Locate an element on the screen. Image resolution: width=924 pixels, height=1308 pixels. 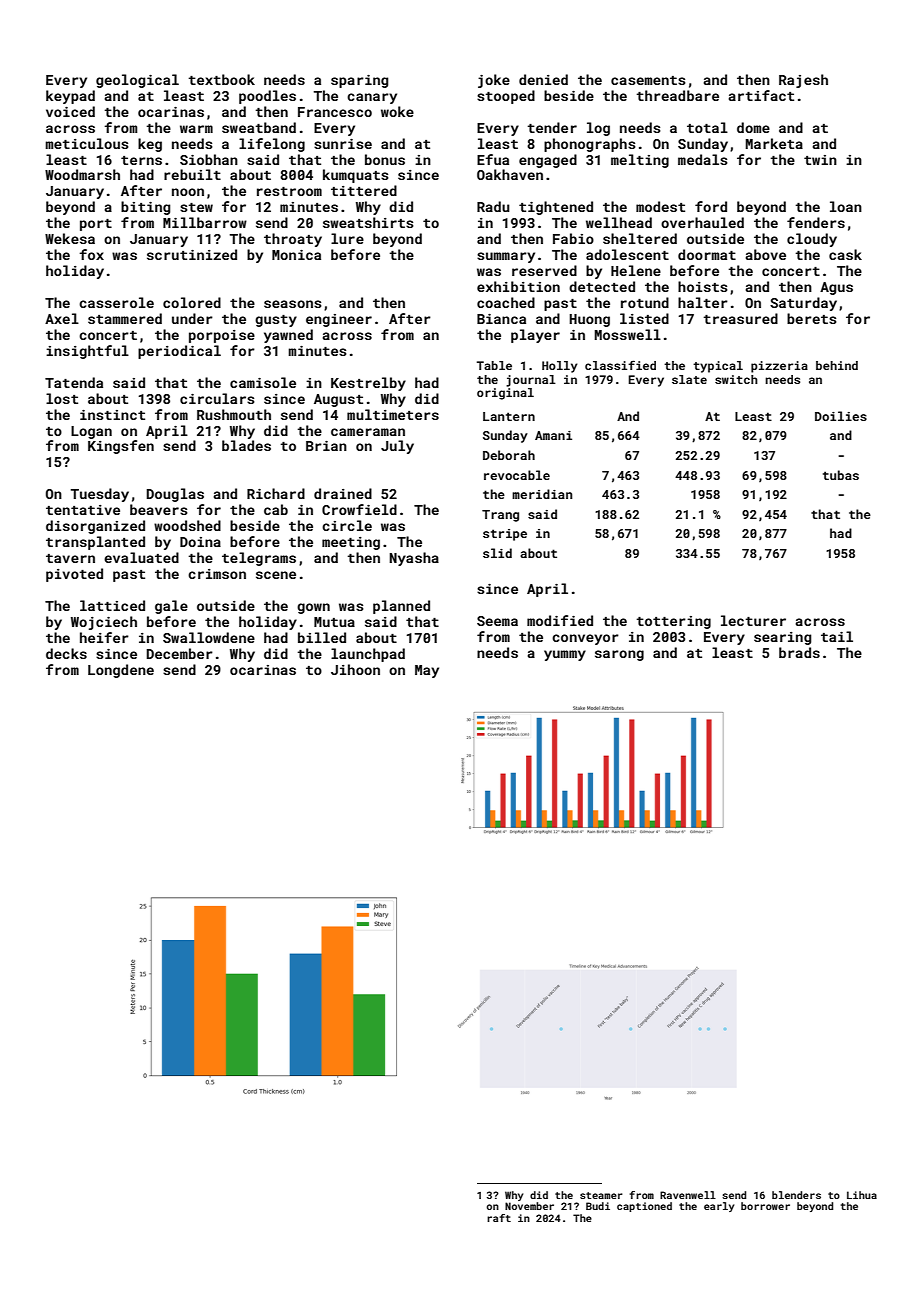
lecturer is located at coordinates (753, 620).
